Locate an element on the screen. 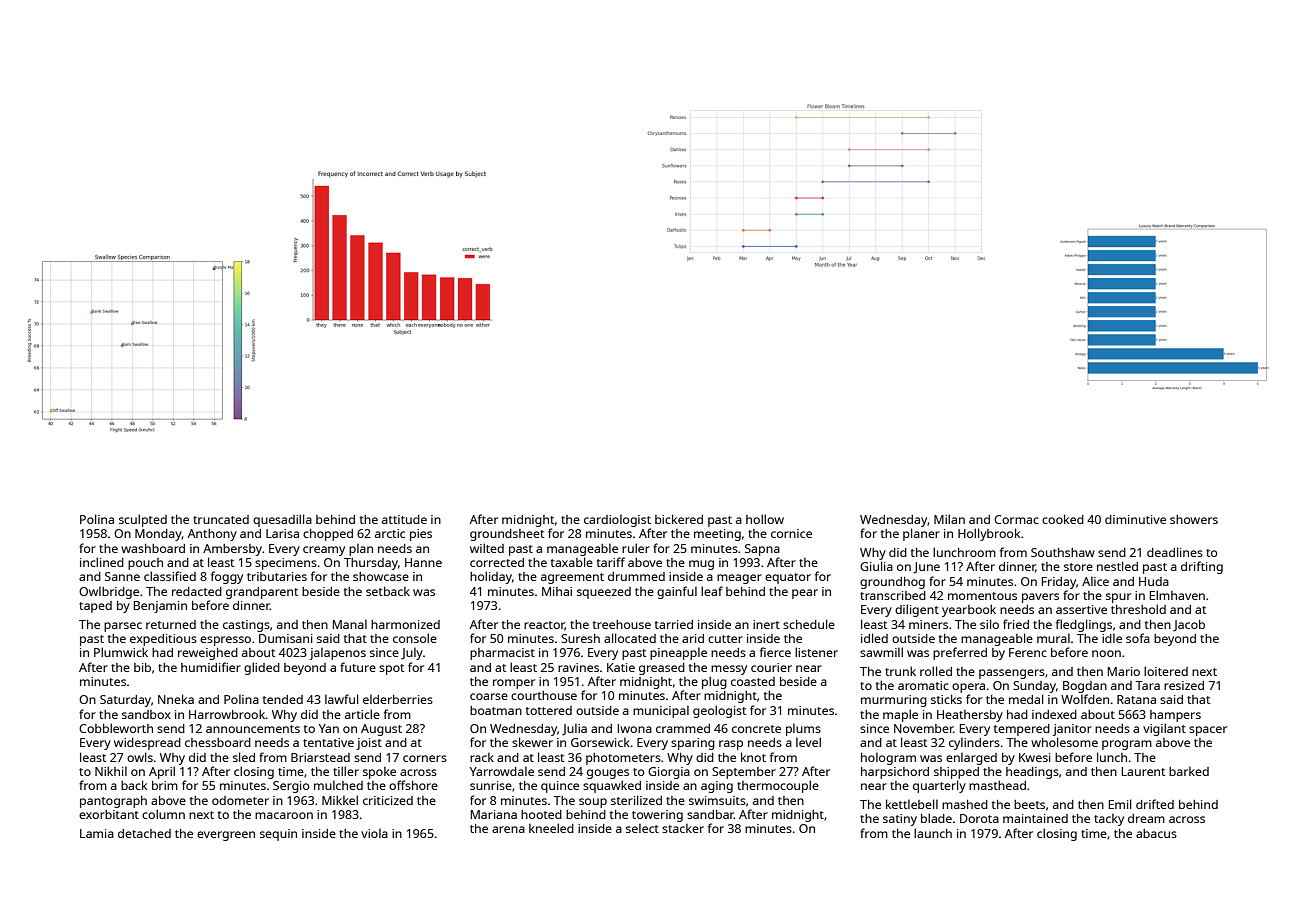 The width and height of the screenshot is (1308, 924). sequin is located at coordinates (278, 835).
